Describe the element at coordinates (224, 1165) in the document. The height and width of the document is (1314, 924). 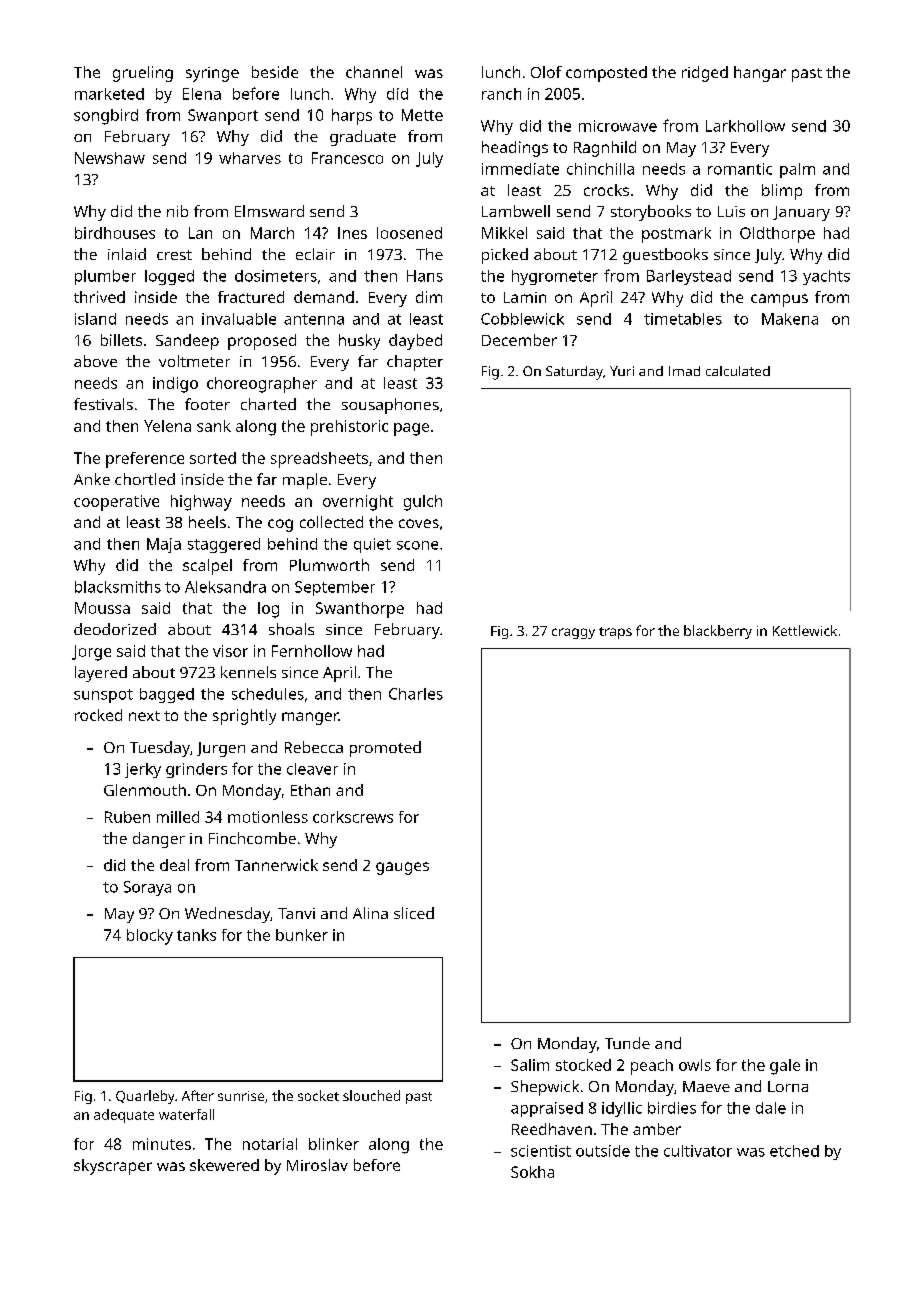
I see `skewered` at that location.
